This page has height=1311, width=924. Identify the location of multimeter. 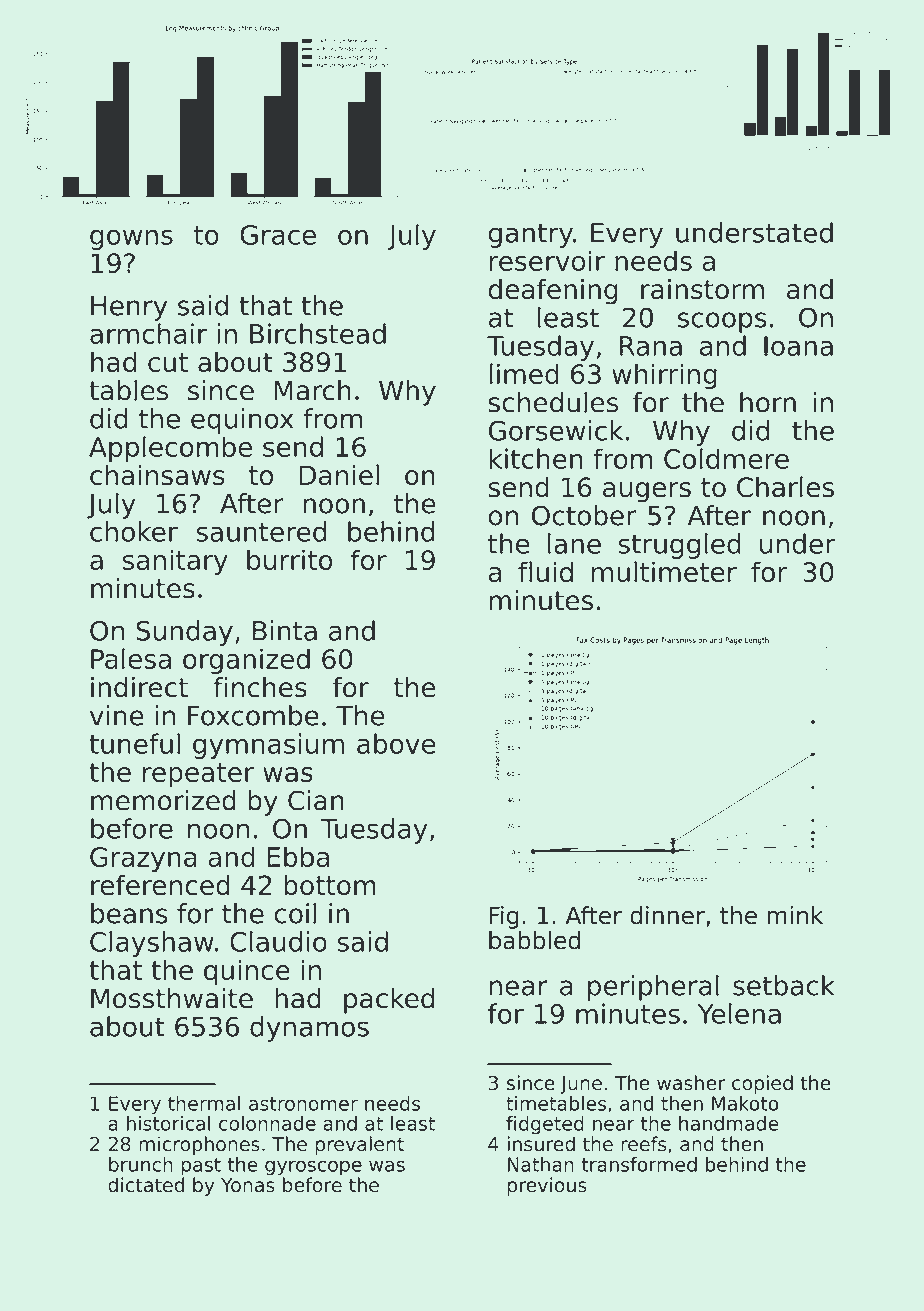
(664, 571).
